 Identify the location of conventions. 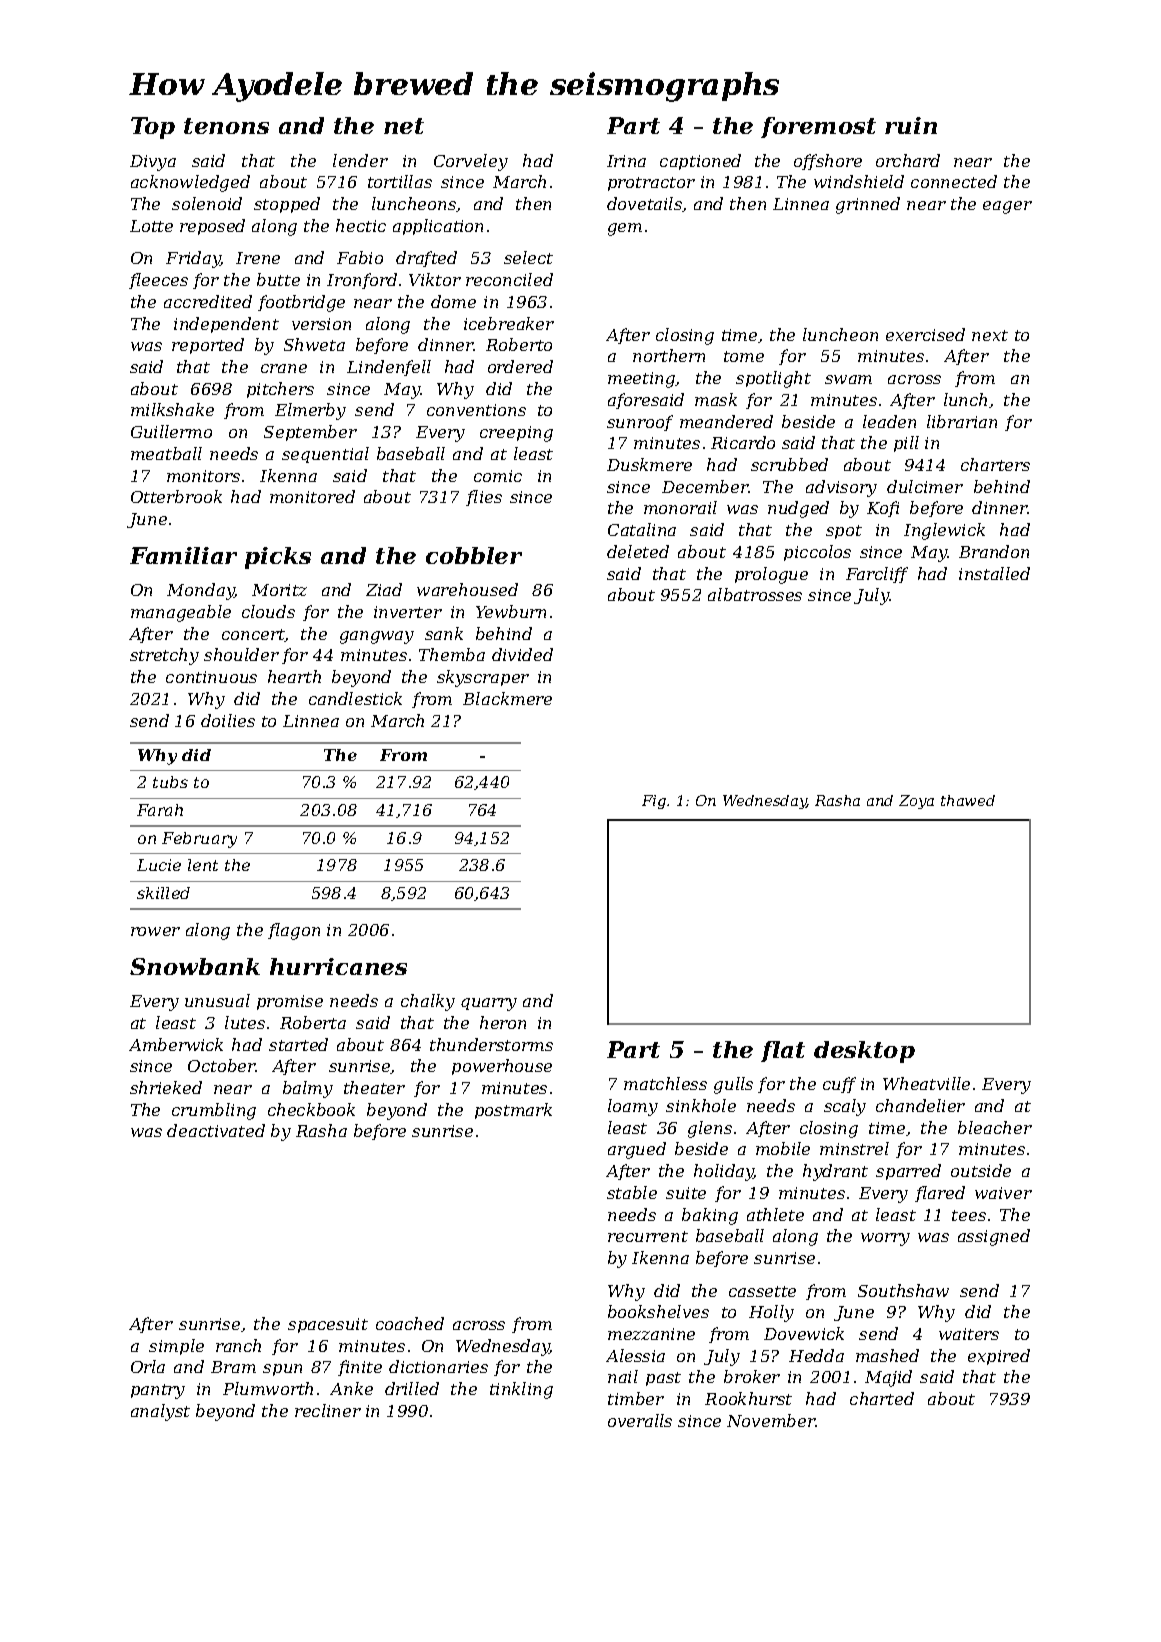
(476, 410).
